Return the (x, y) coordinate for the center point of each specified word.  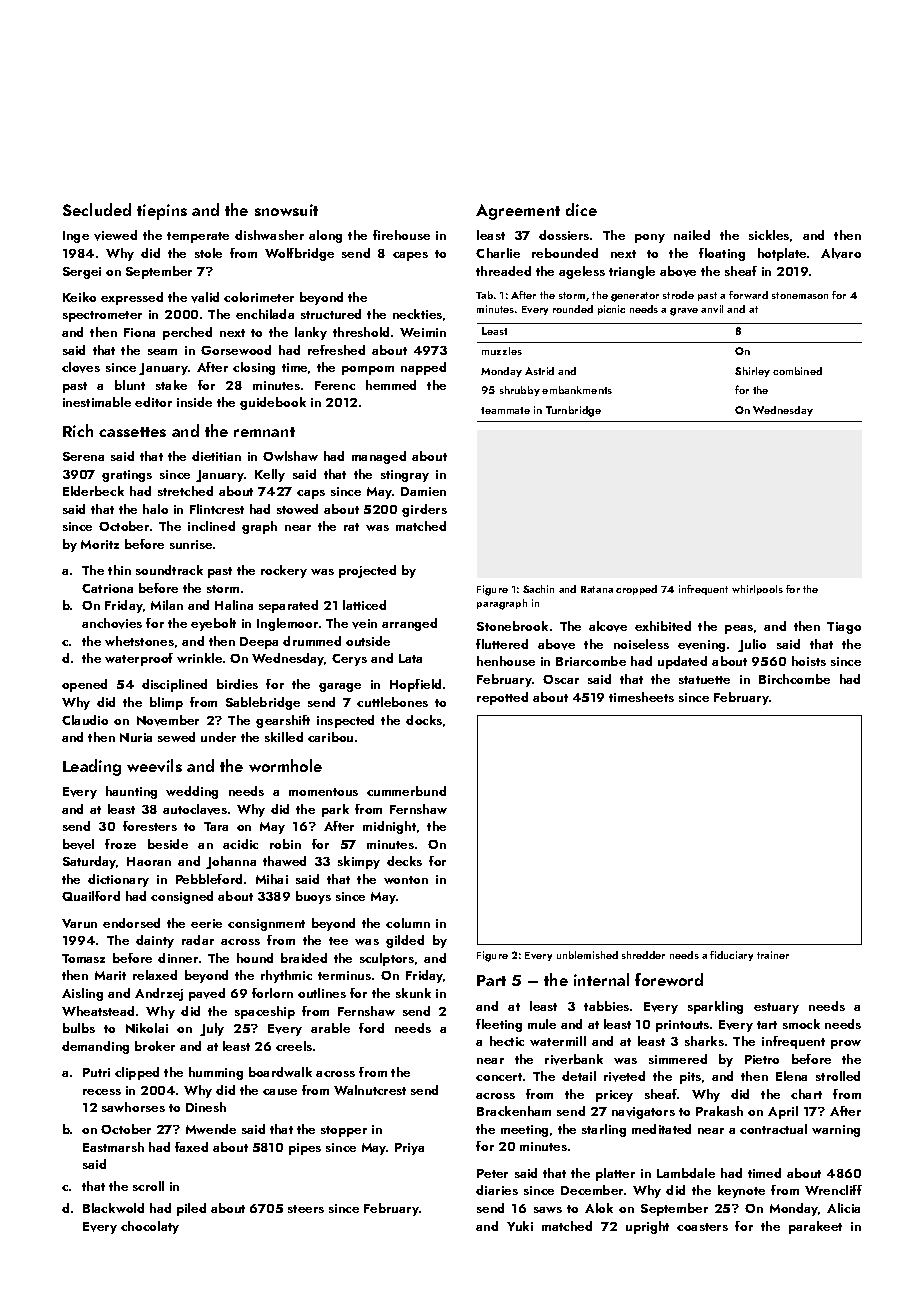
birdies (237, 684)
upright (647, 1227)
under (218, 737)
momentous (323, 792)
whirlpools (757, 590)
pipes (305, 1149)
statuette (704, 680)
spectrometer (102, 316)
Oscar (561, 679)
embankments (577, 390)
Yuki (520, 1226)
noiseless (641, 644)
